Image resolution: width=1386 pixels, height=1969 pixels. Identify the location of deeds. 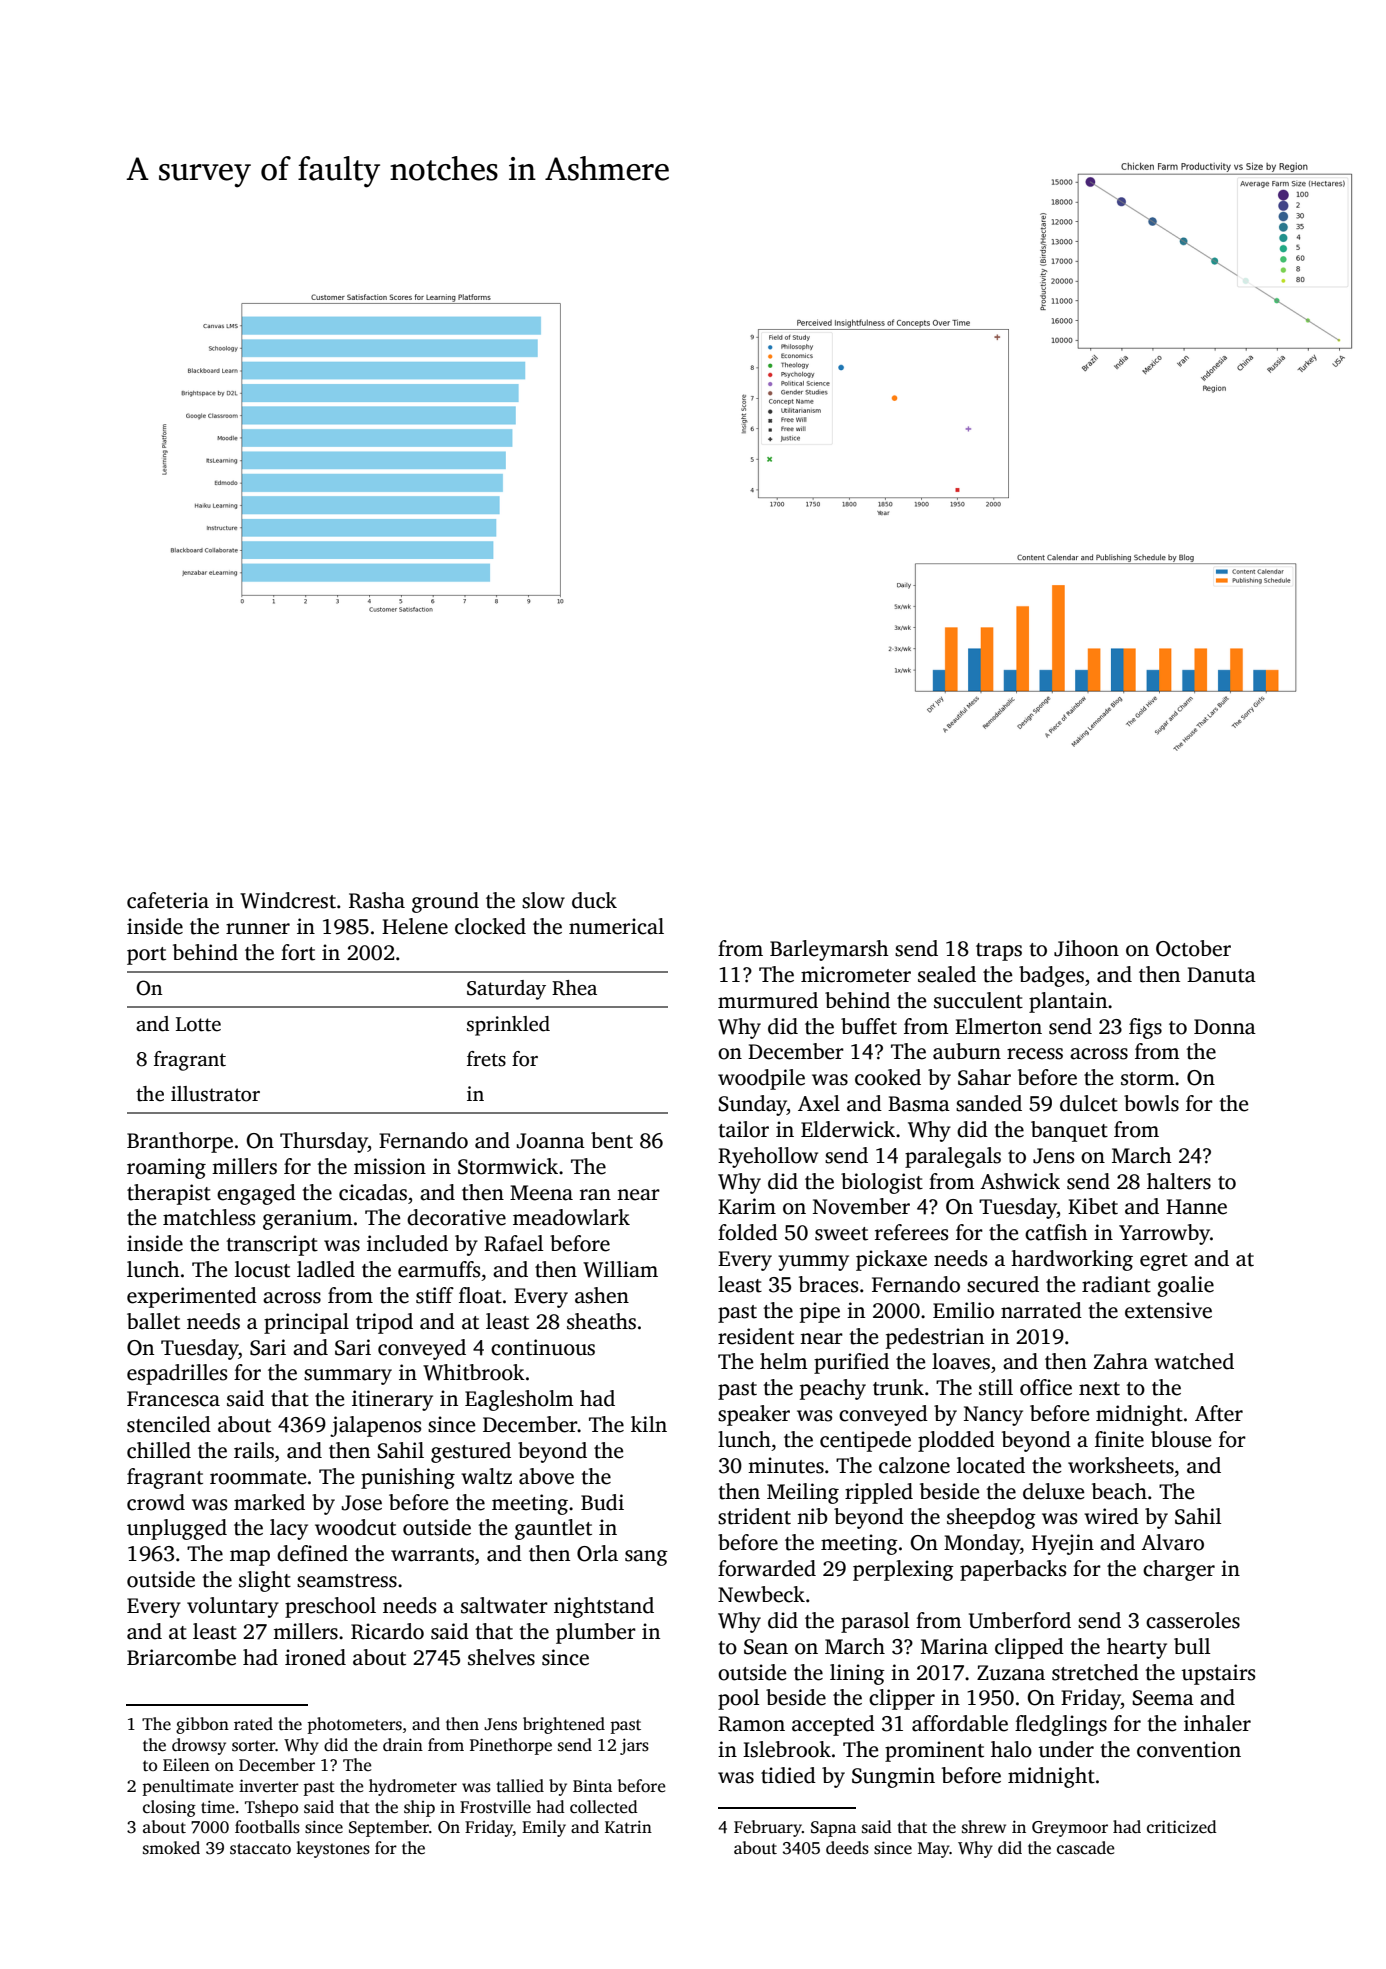
(847, 1848).
